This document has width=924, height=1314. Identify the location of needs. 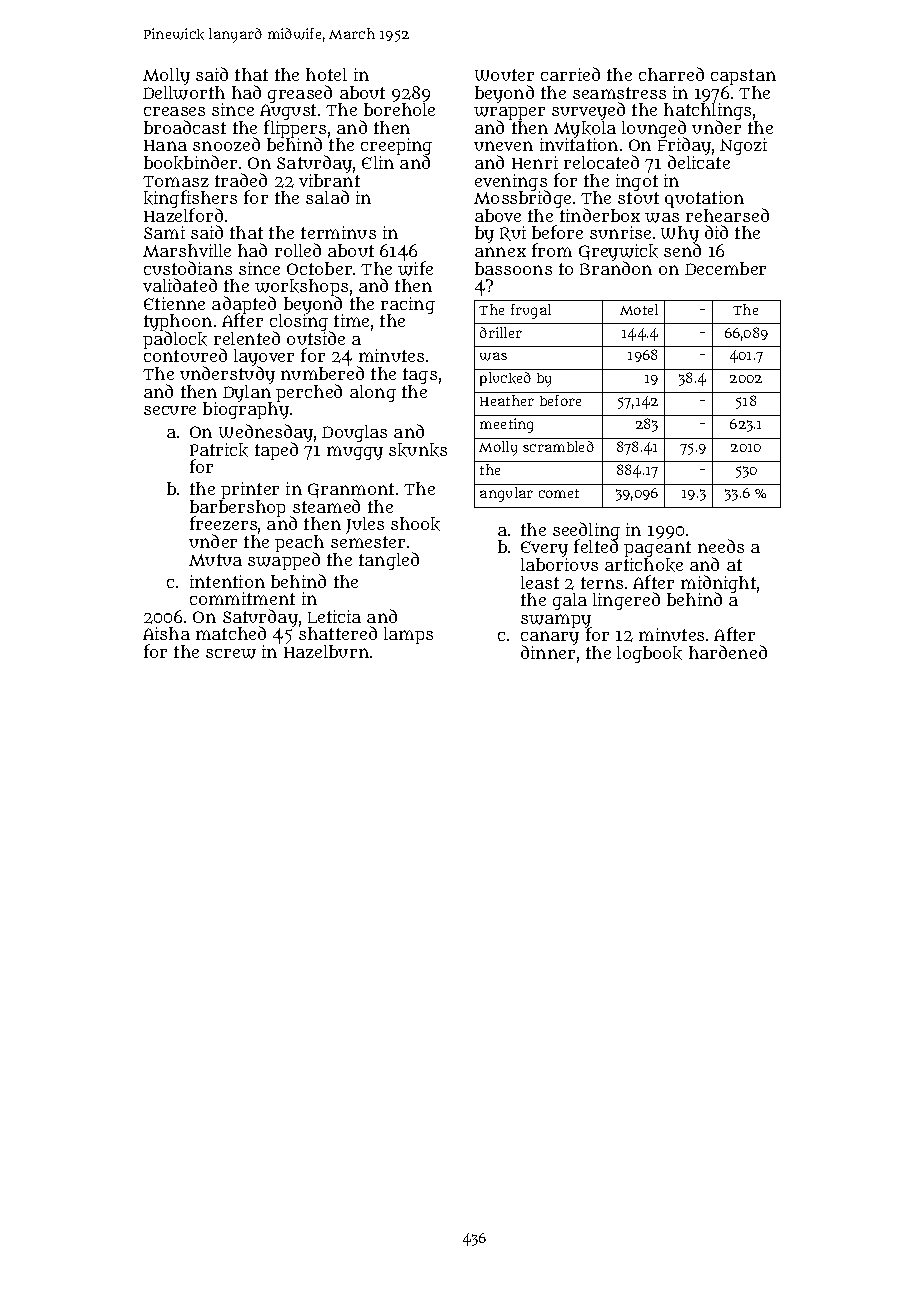
(721, 546).
